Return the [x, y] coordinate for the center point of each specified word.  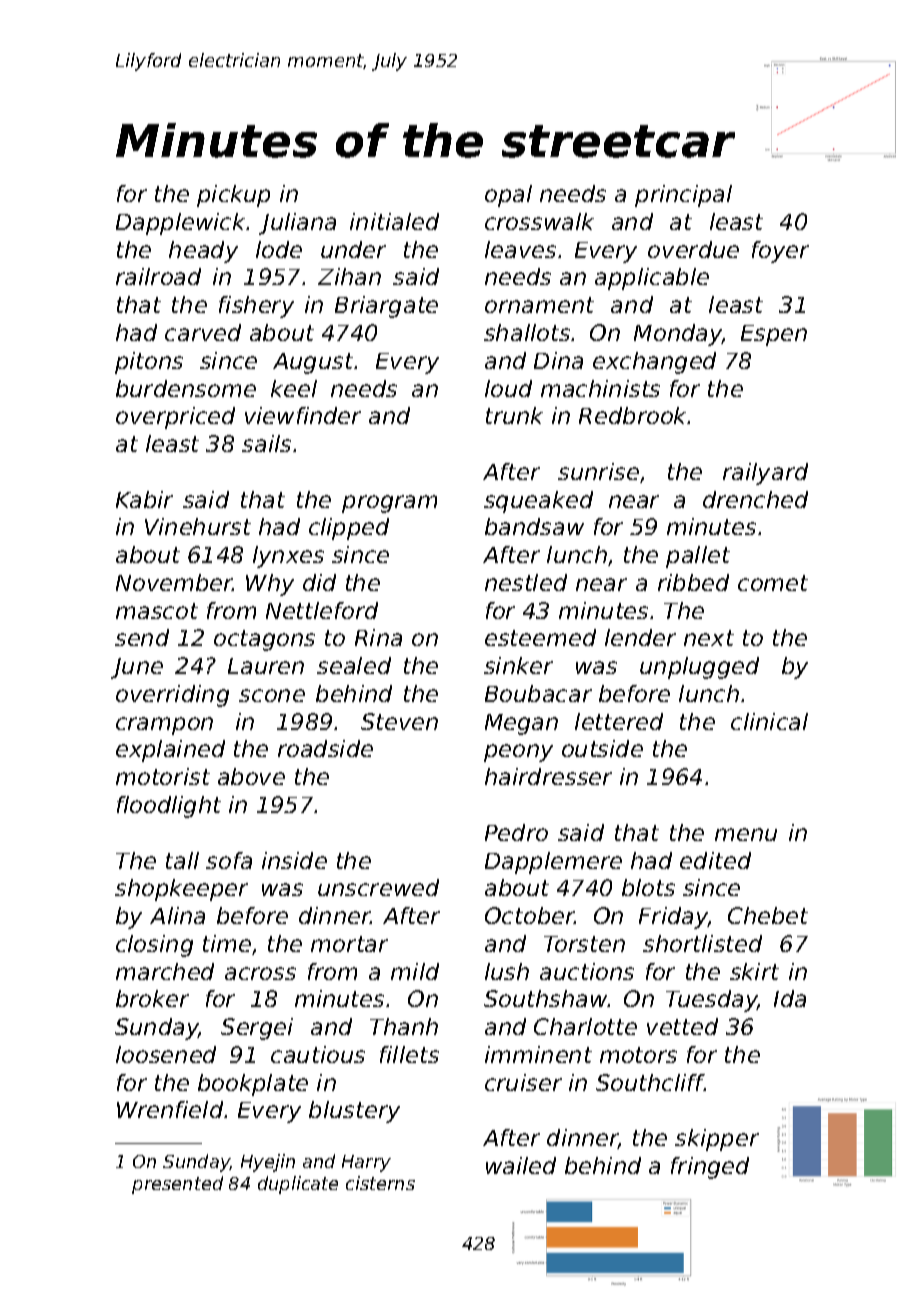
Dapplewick [180, 224]
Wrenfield [170, 1109]
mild [415, 971]
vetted [682, 1026]
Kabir [144, 499]
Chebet [768, 915]
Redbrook [633, 415]
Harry [366, 1163]
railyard [765, 474]
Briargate [386, 307]
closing [154, 946]
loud [508, 388]
